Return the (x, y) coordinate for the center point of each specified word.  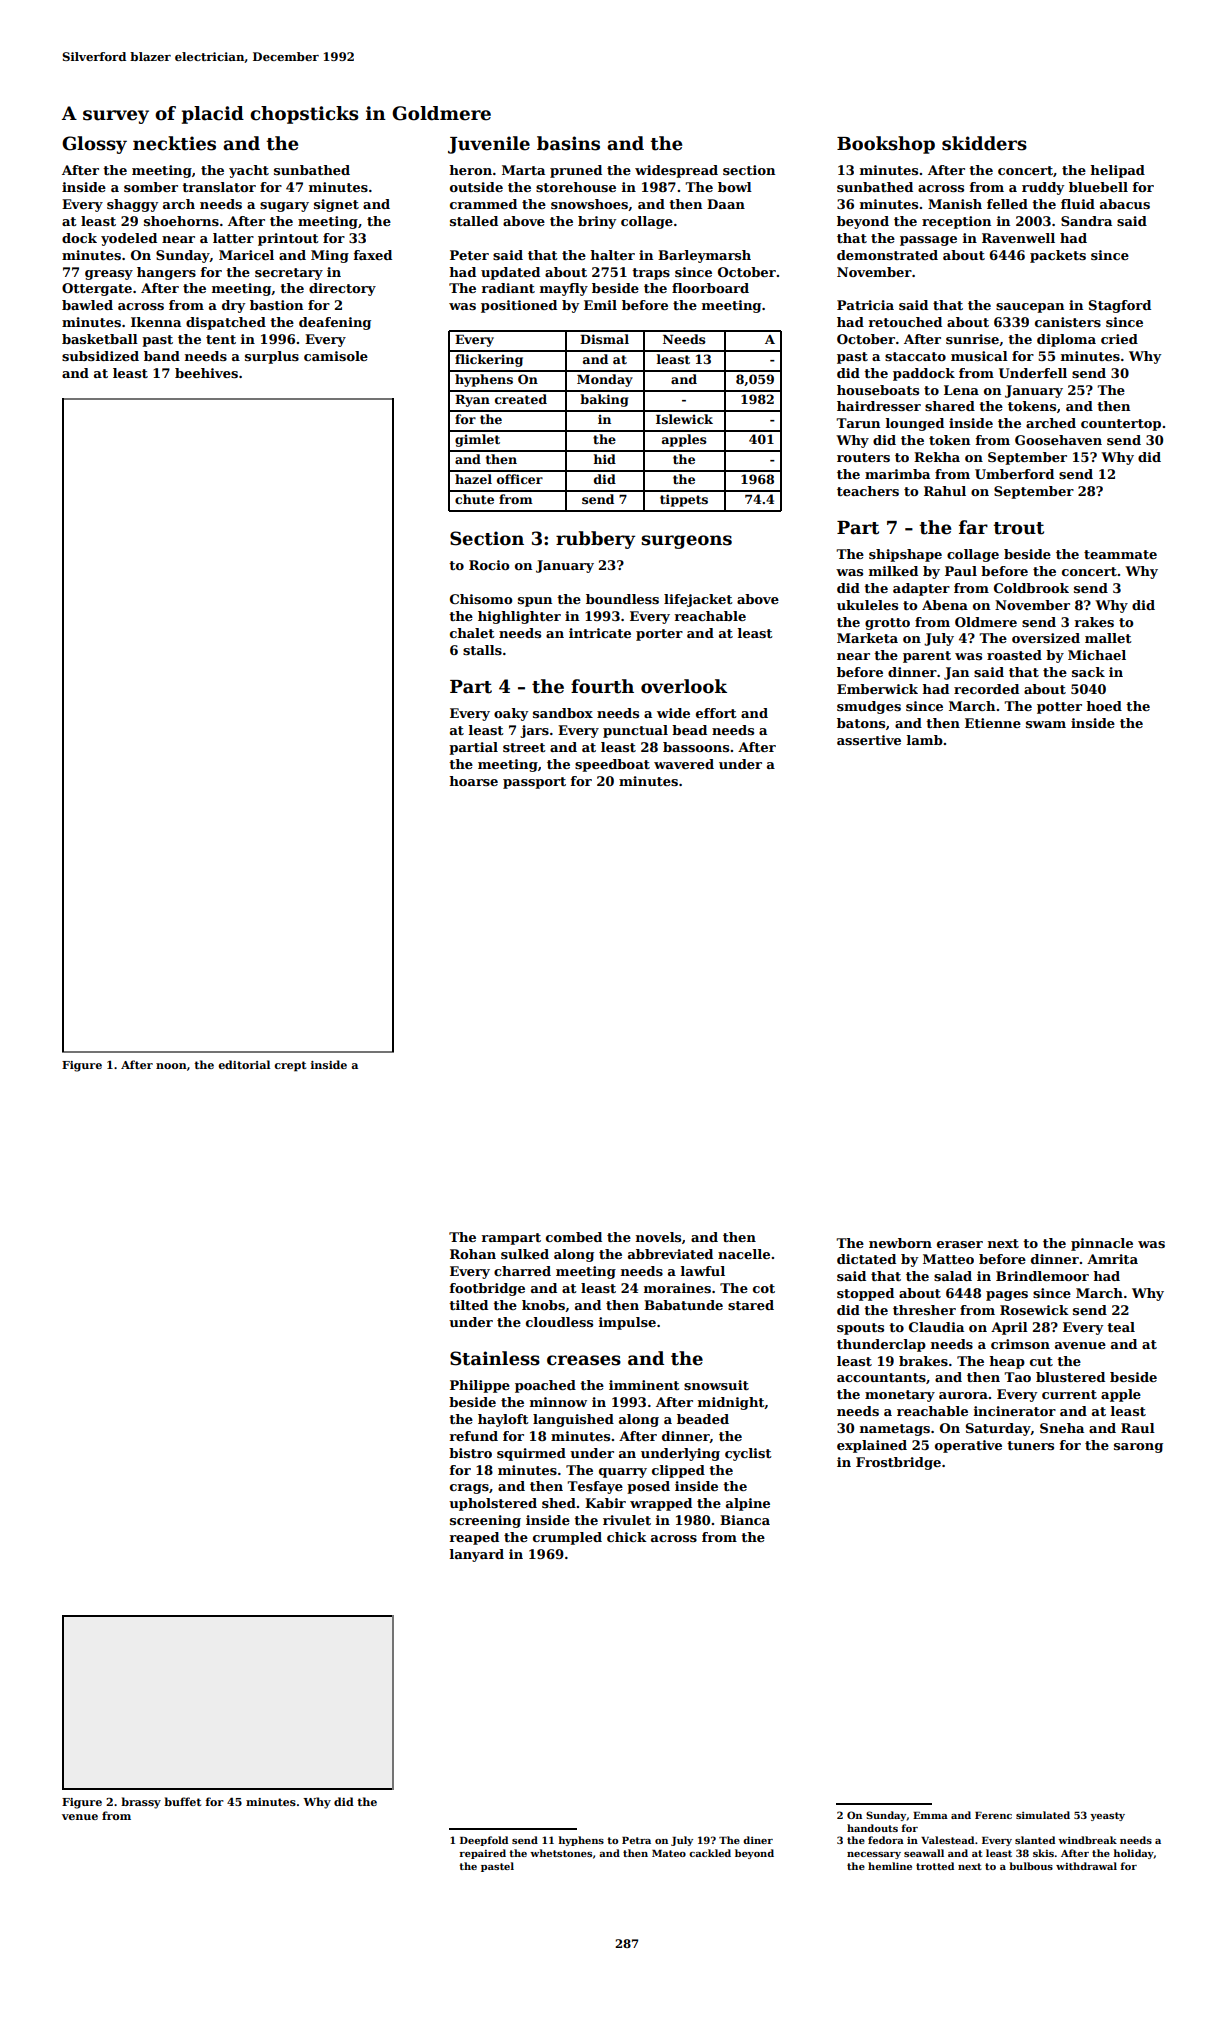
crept (290, 1066)
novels (658, 1237)
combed (574, 1237)
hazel (473, 479)
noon (171, 1066)
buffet (182, 1801)
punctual (635, 731)
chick (627, 1537)
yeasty (1107, 1816)
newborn (900, 1243)
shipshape (905, 555)
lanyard (477, 1555)
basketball (100, 339)
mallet (1108, 638)
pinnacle (1102, 1244)
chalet (472, 633)
